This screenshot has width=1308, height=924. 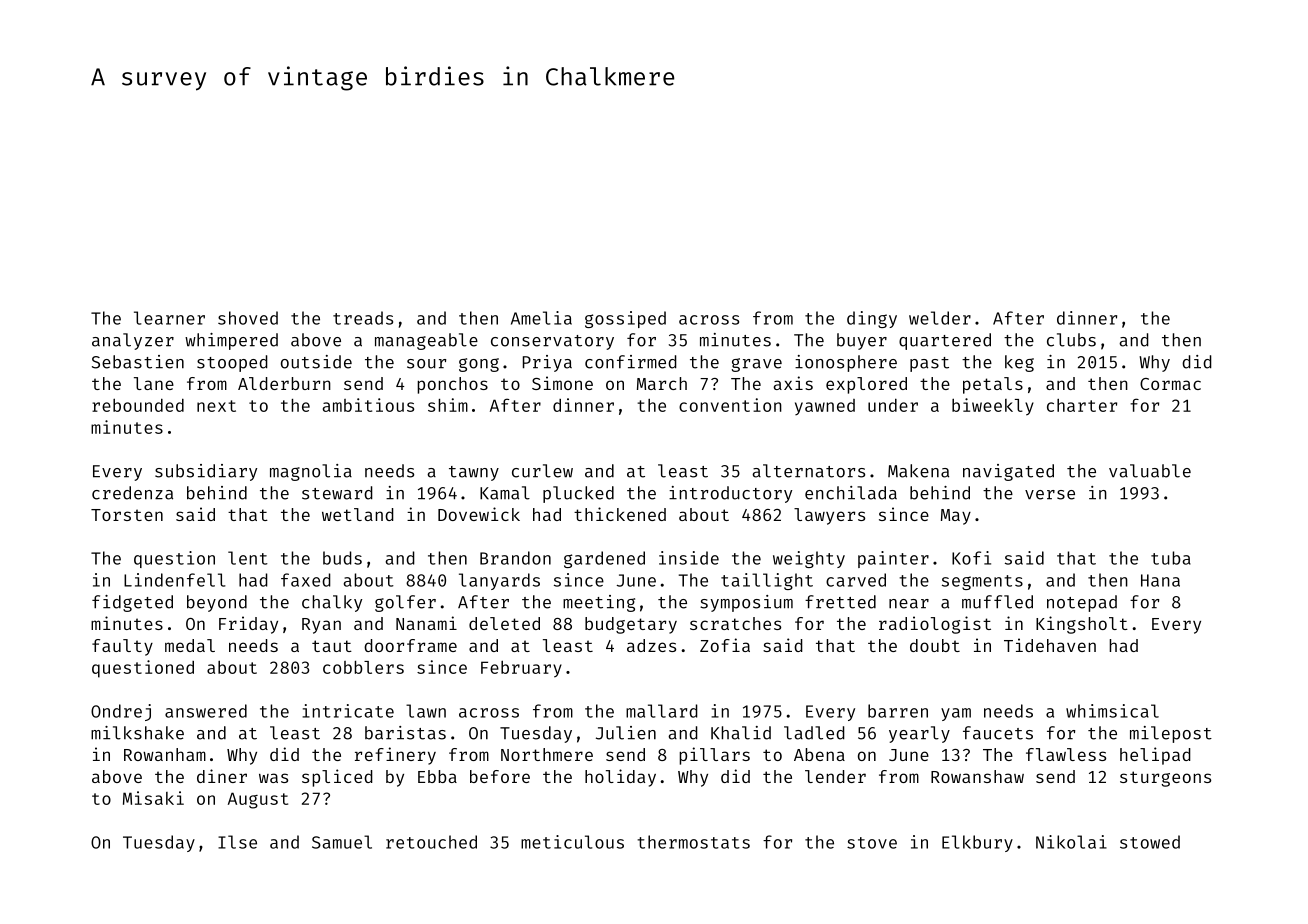 I want to click on Amelia, so click(x=541, y=318).
